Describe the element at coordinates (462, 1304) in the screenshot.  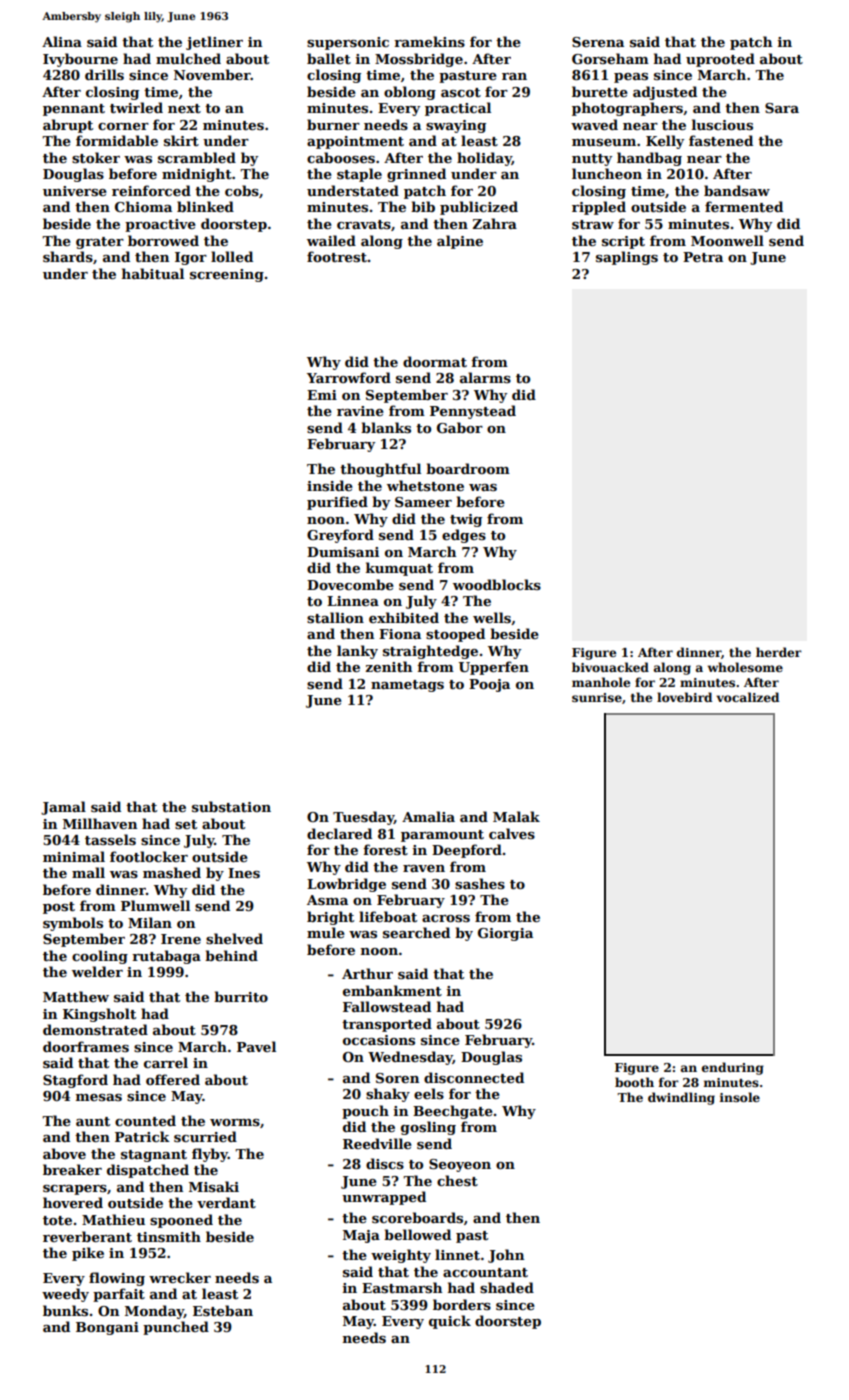
I see `borders` at that location.
